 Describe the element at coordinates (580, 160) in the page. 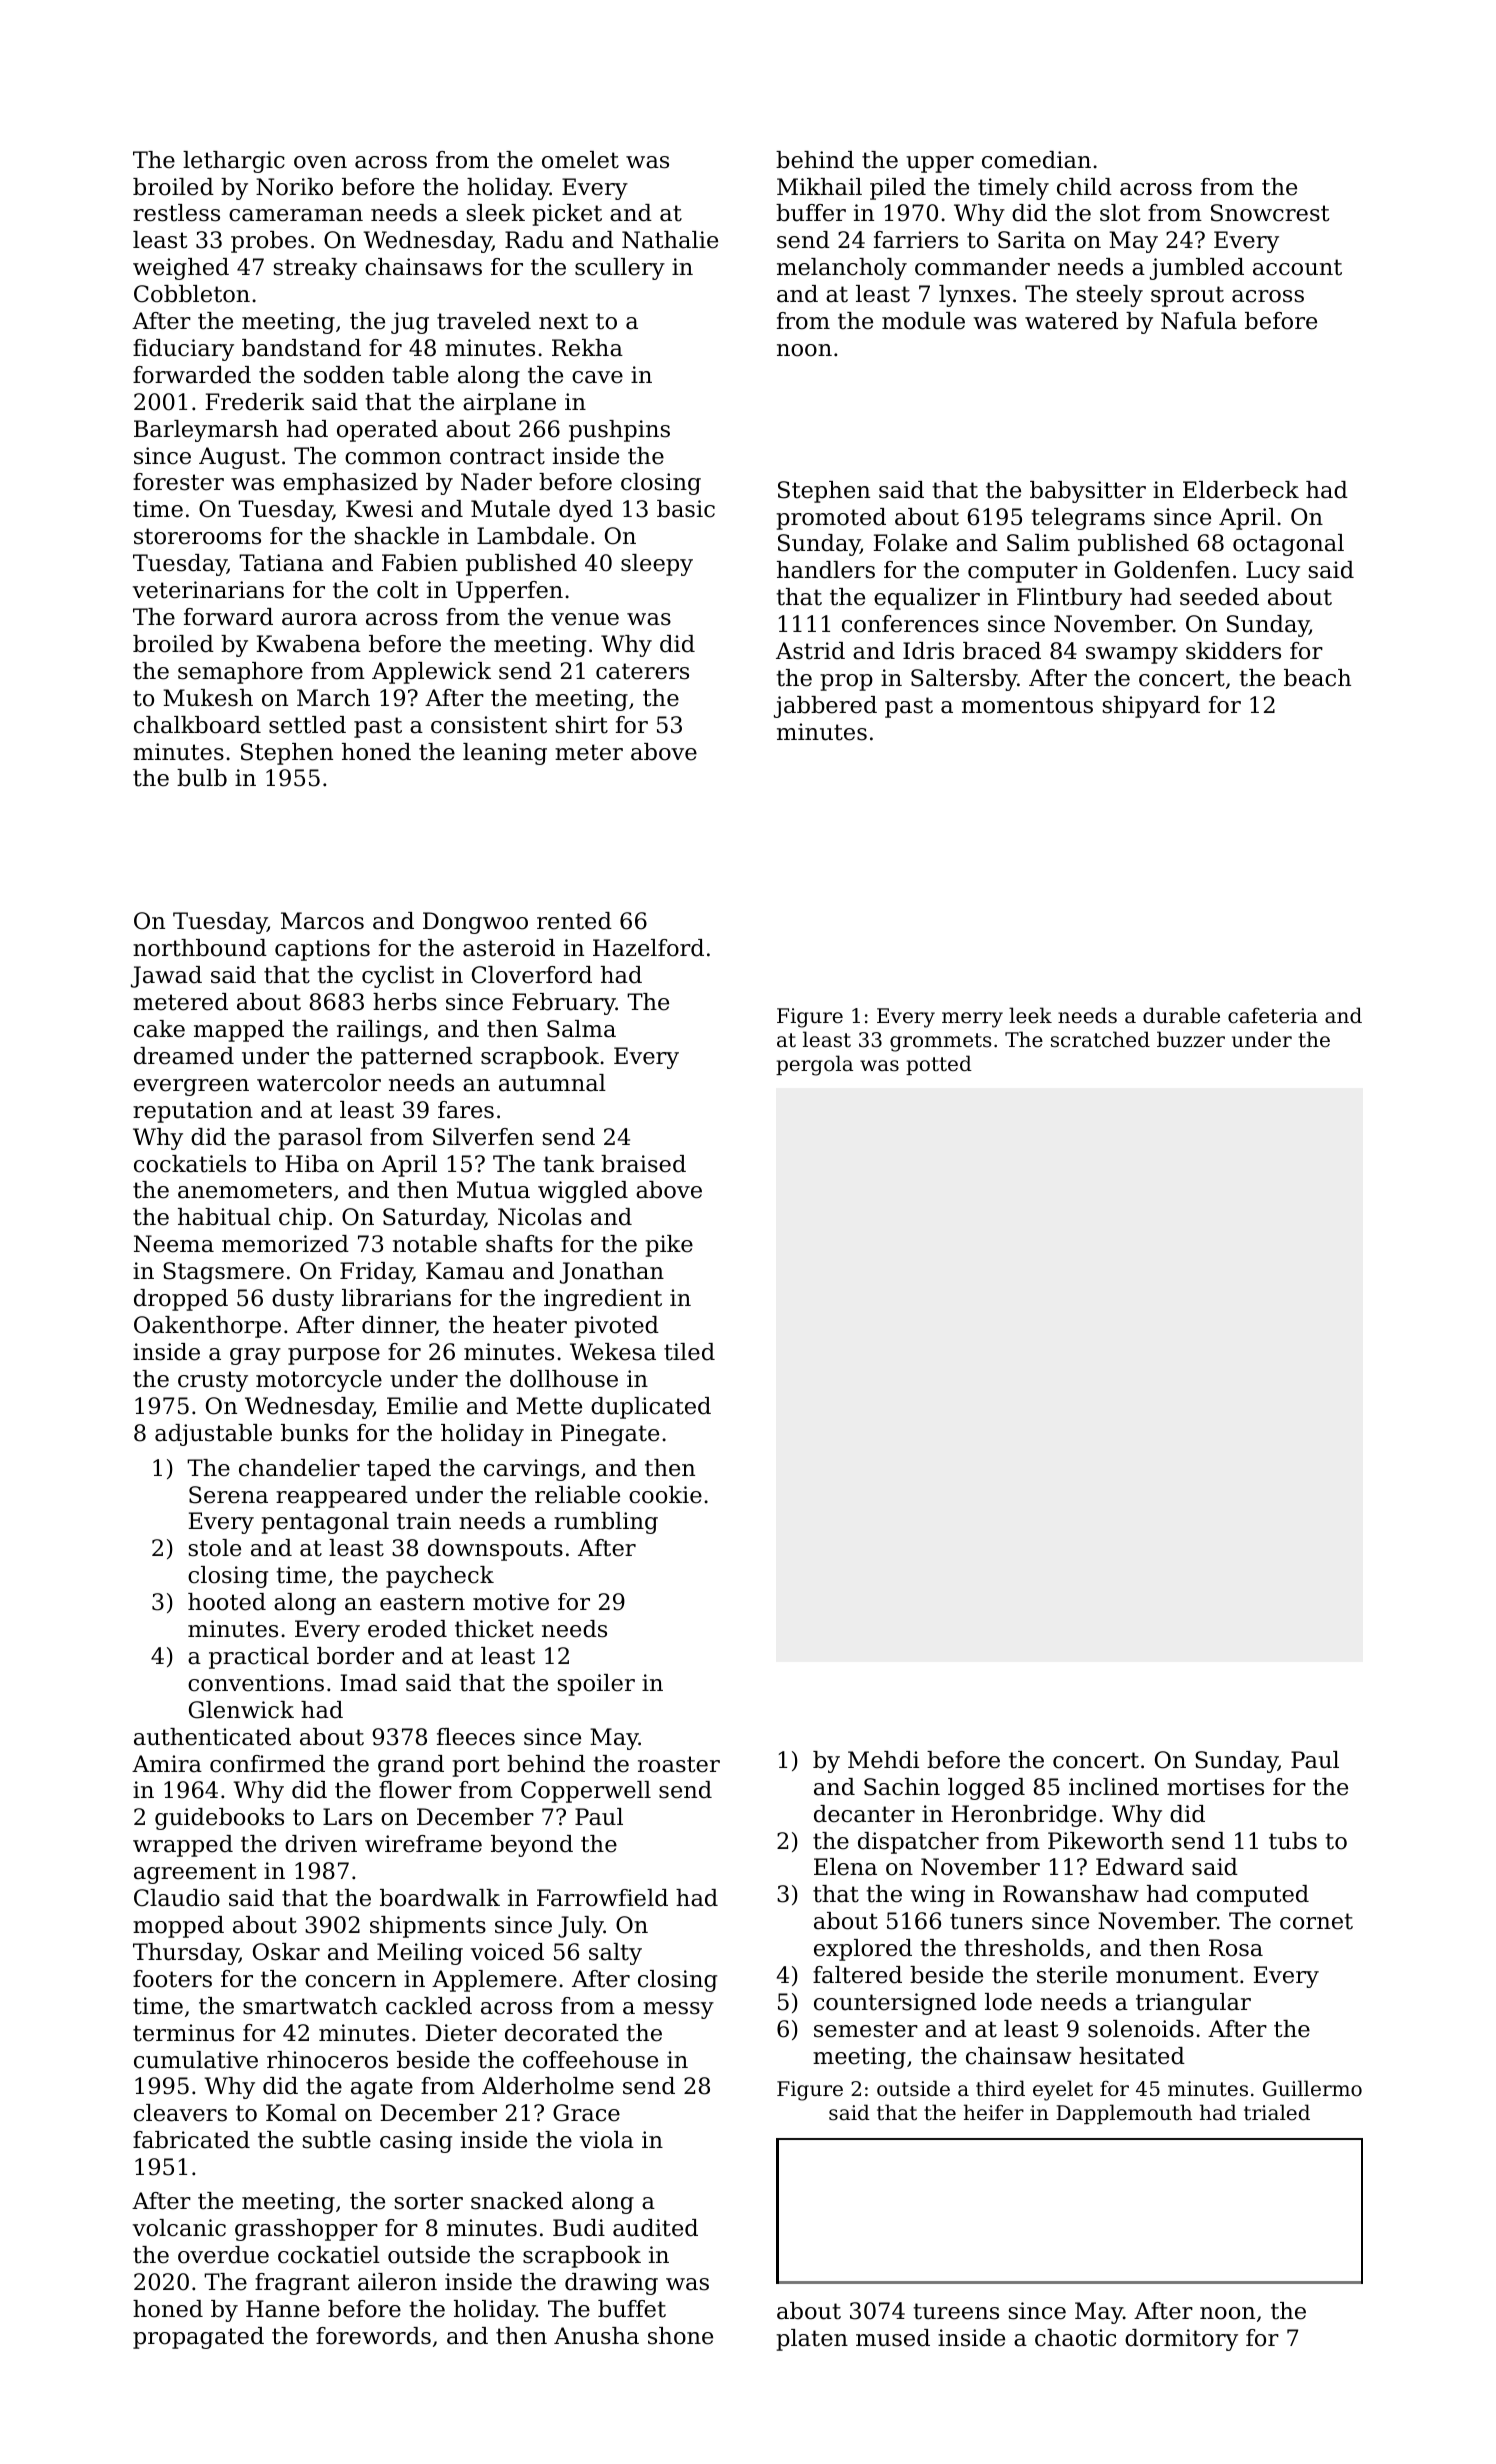

I see `omelet` at that location.
